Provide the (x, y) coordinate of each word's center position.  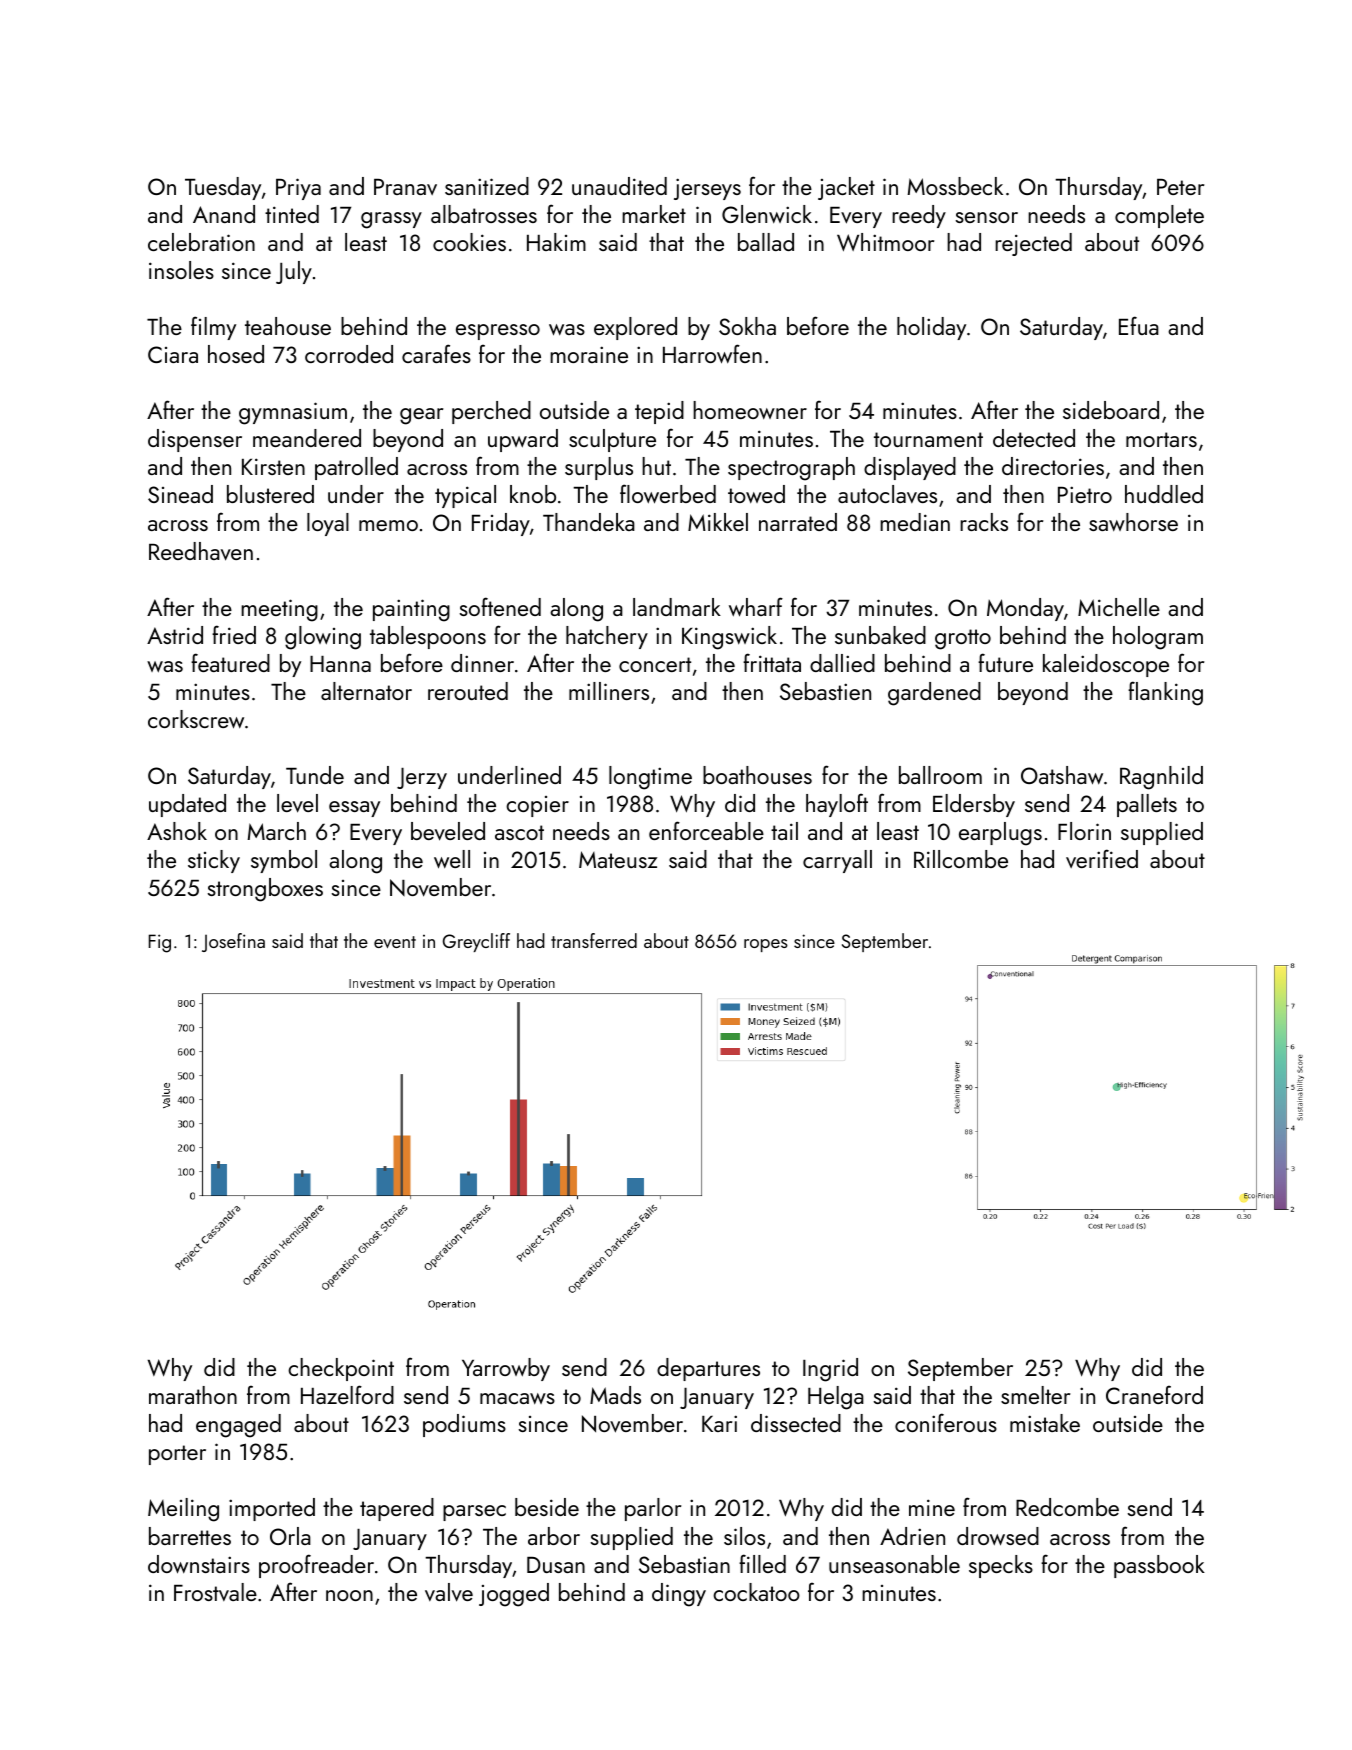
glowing (323, 638)
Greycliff (476, 942)
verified (1102, 858)
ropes (766, 945)
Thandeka (589, 522)
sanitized (487, 186)
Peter (1180, 187)
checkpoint (341, 1369)
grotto (963, 639)
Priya (298, 189)
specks (1001, 1566)
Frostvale (215, 1592)
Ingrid (830, 1370)
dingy (679, 1595)
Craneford (1154, 1394)
